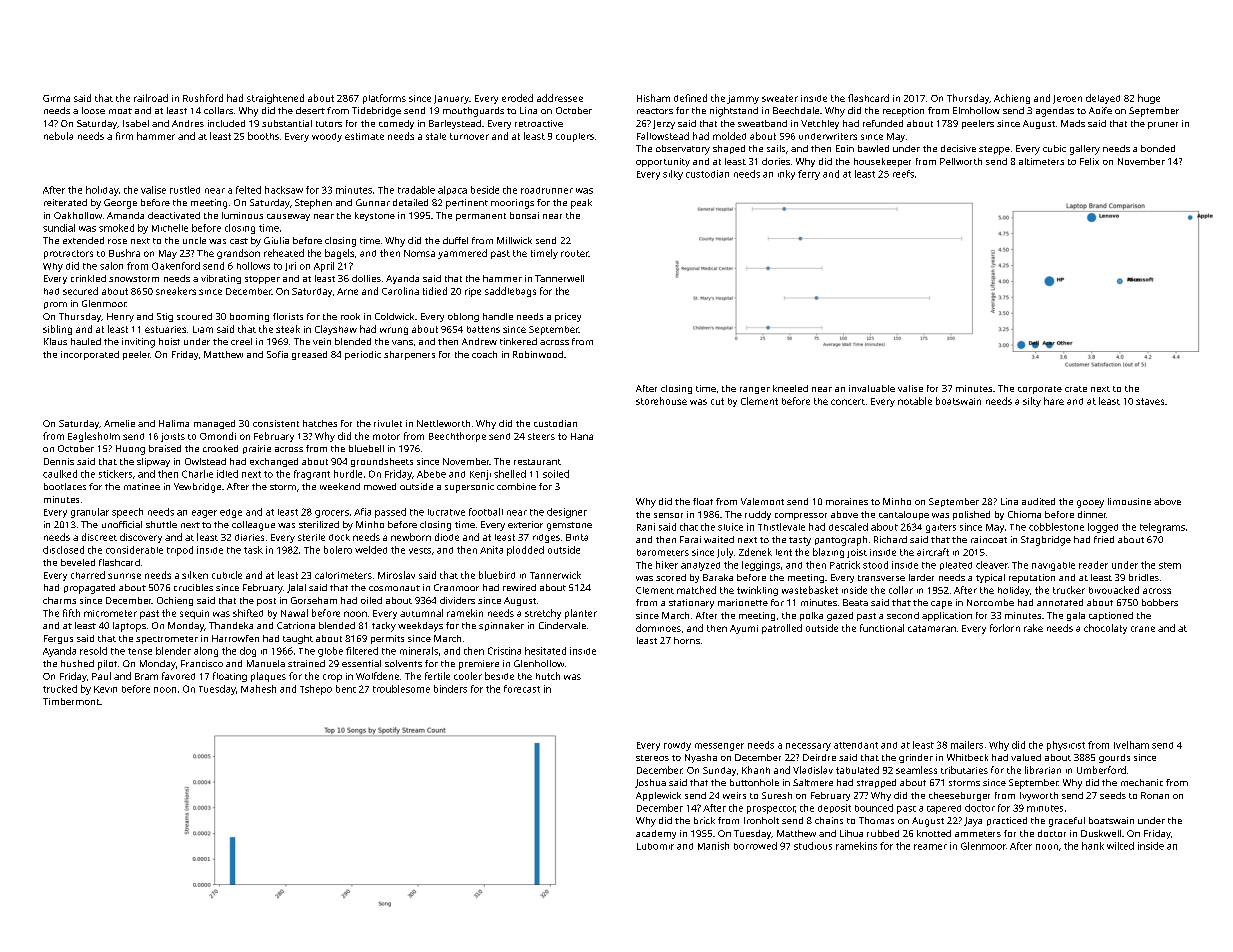 The image size is (1233, 952). What do you see at coordinates (872, 388) in the screenshot?
I see `invaluable` at bounding box center [872, 388].
